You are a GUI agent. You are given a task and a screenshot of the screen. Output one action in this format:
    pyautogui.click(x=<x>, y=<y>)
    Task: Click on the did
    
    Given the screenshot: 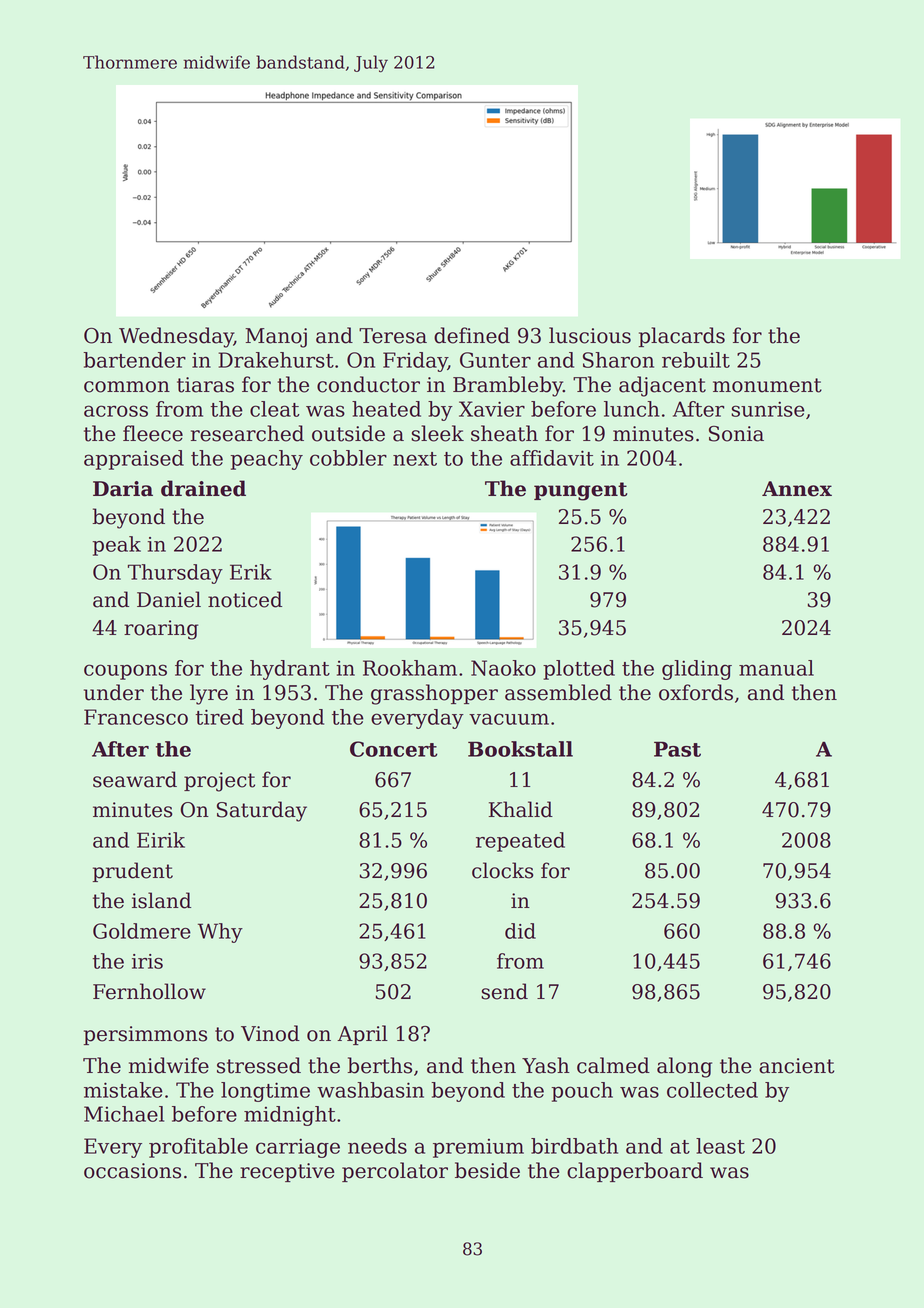 What is the action you would take?
    pyautogui.click(x=520, y=931)
